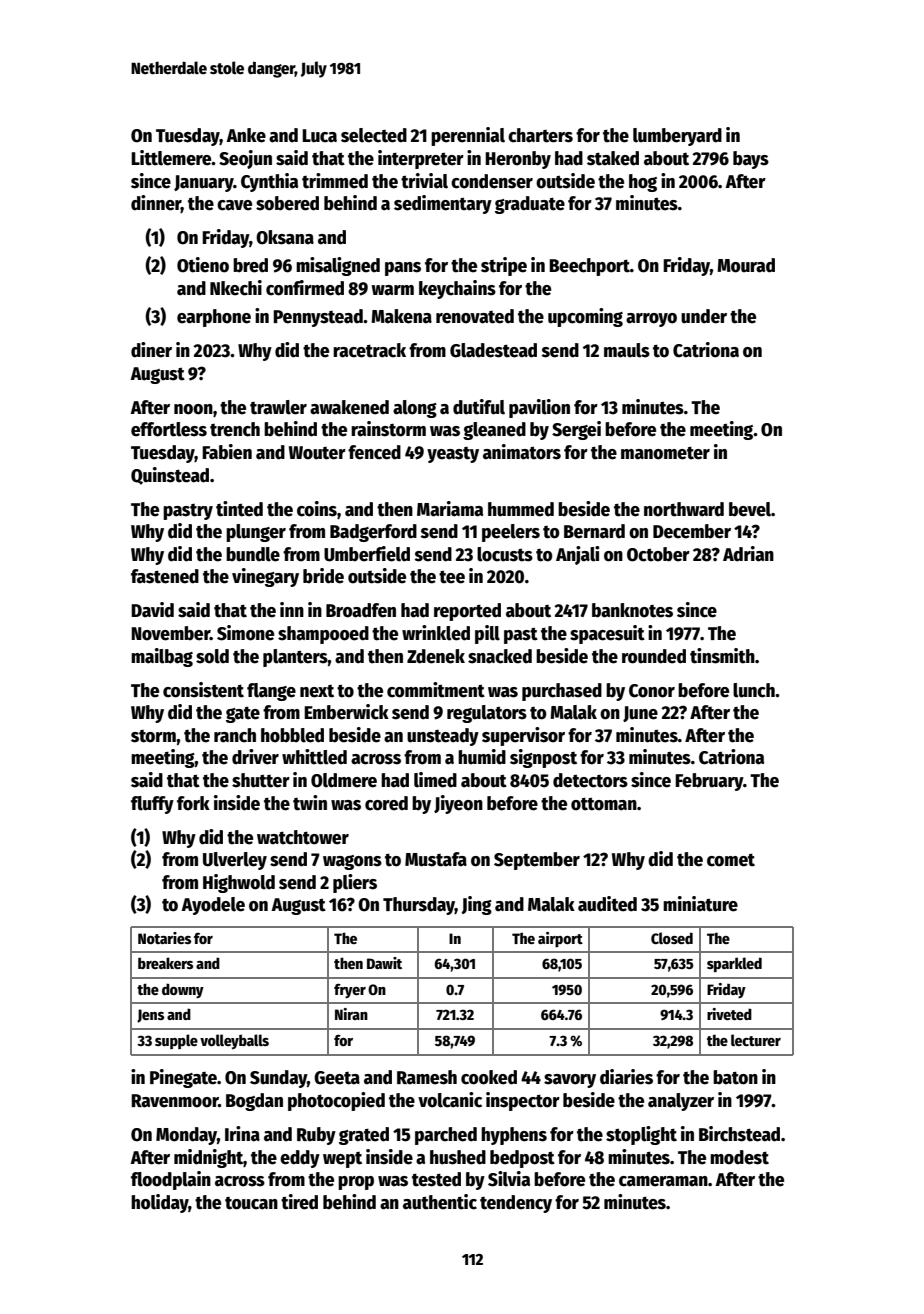 This screenshot has width=924, height=1314. Describe the element at coordinates (627, 350) in the screenshot. I see `mauls` at that location.
